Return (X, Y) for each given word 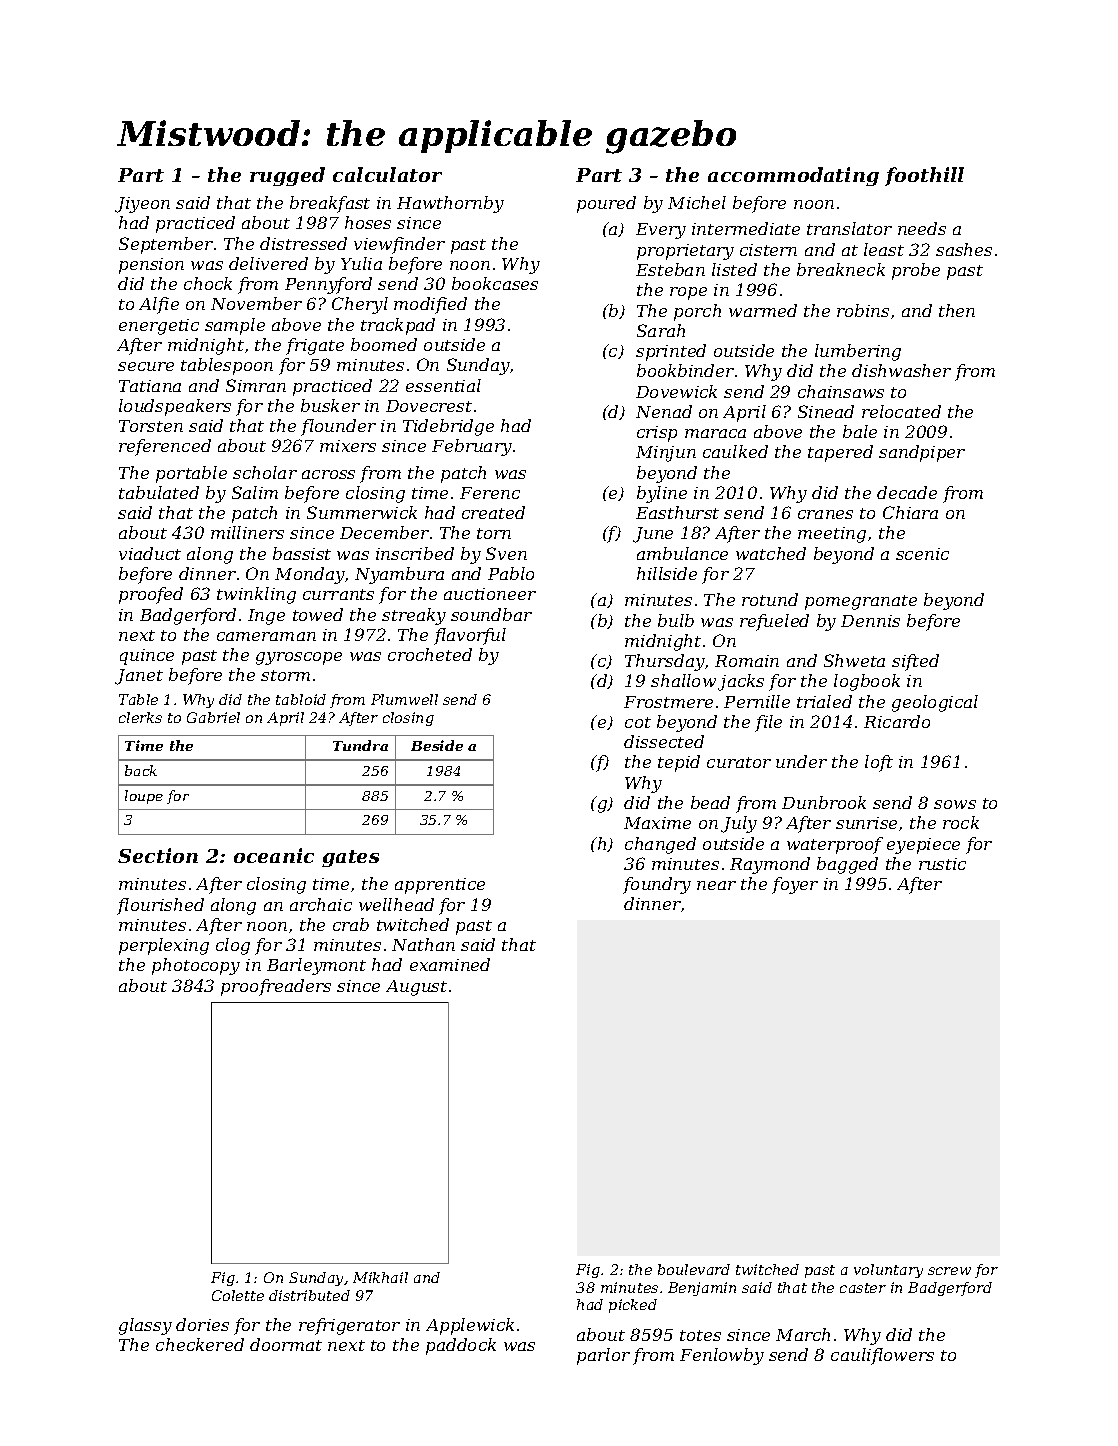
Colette (238, 1295)
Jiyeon (142, 205)
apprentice (440, 886)
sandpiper (922, 453)
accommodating (793, 176)
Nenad (664, 411)
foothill (924, 176)
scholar (265, 472)
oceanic (274, 855)
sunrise (866, 823)
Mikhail (380, 1277)
